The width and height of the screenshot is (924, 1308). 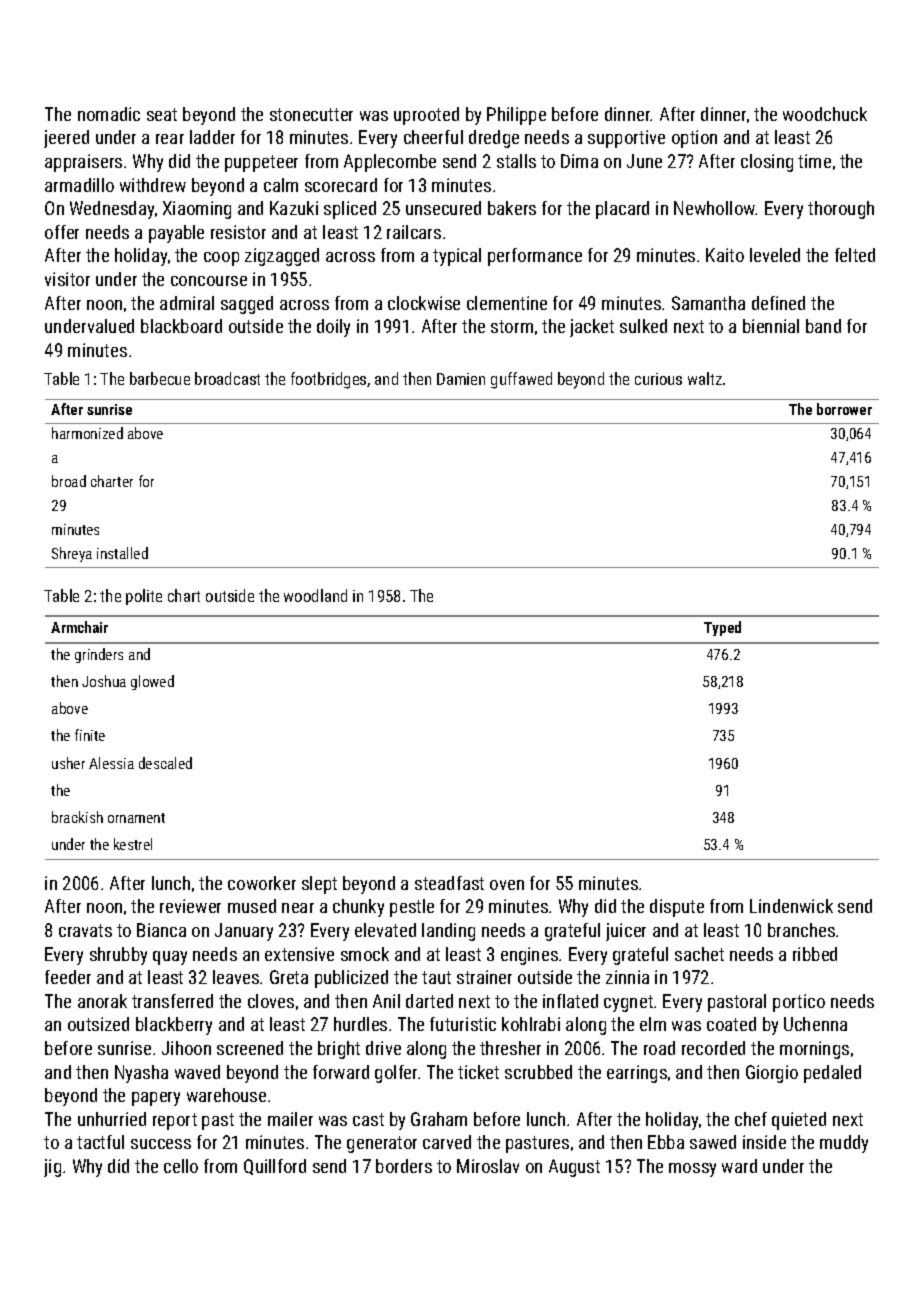 I want to click on guffawed, so click(x=521, y=380).
